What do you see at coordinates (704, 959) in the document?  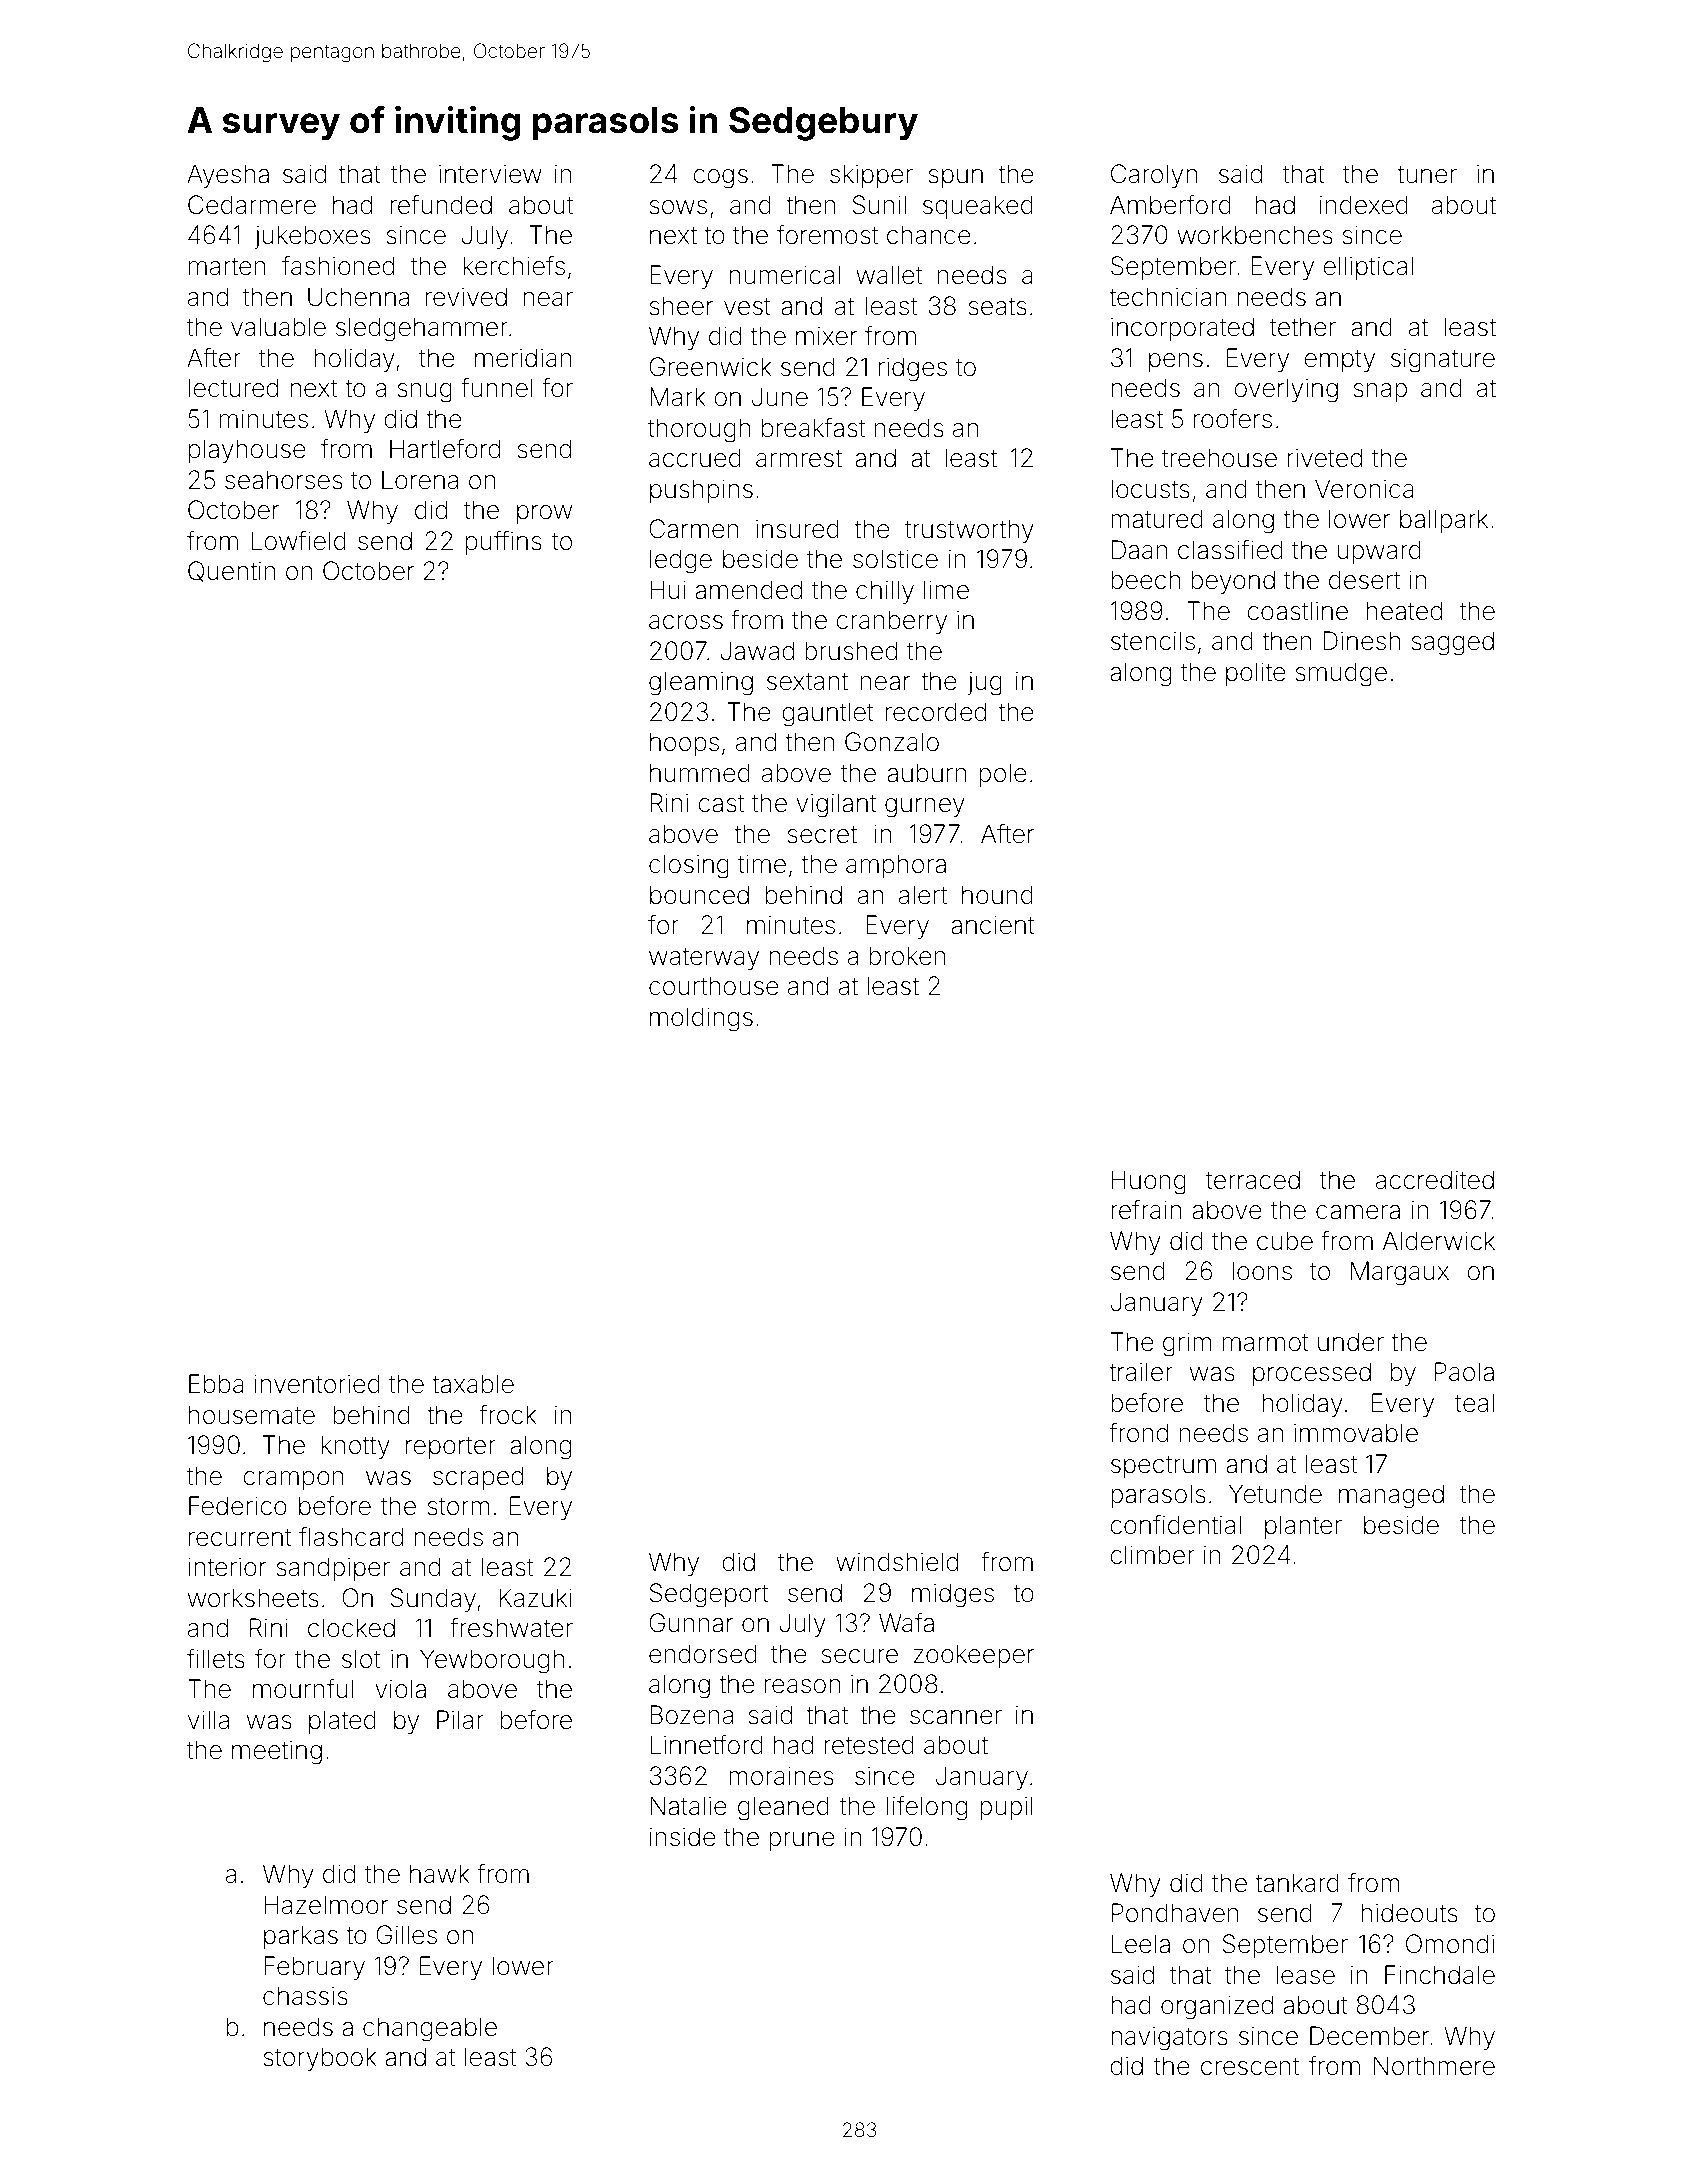 I see `waterway` at bounding box center [704, 959].
